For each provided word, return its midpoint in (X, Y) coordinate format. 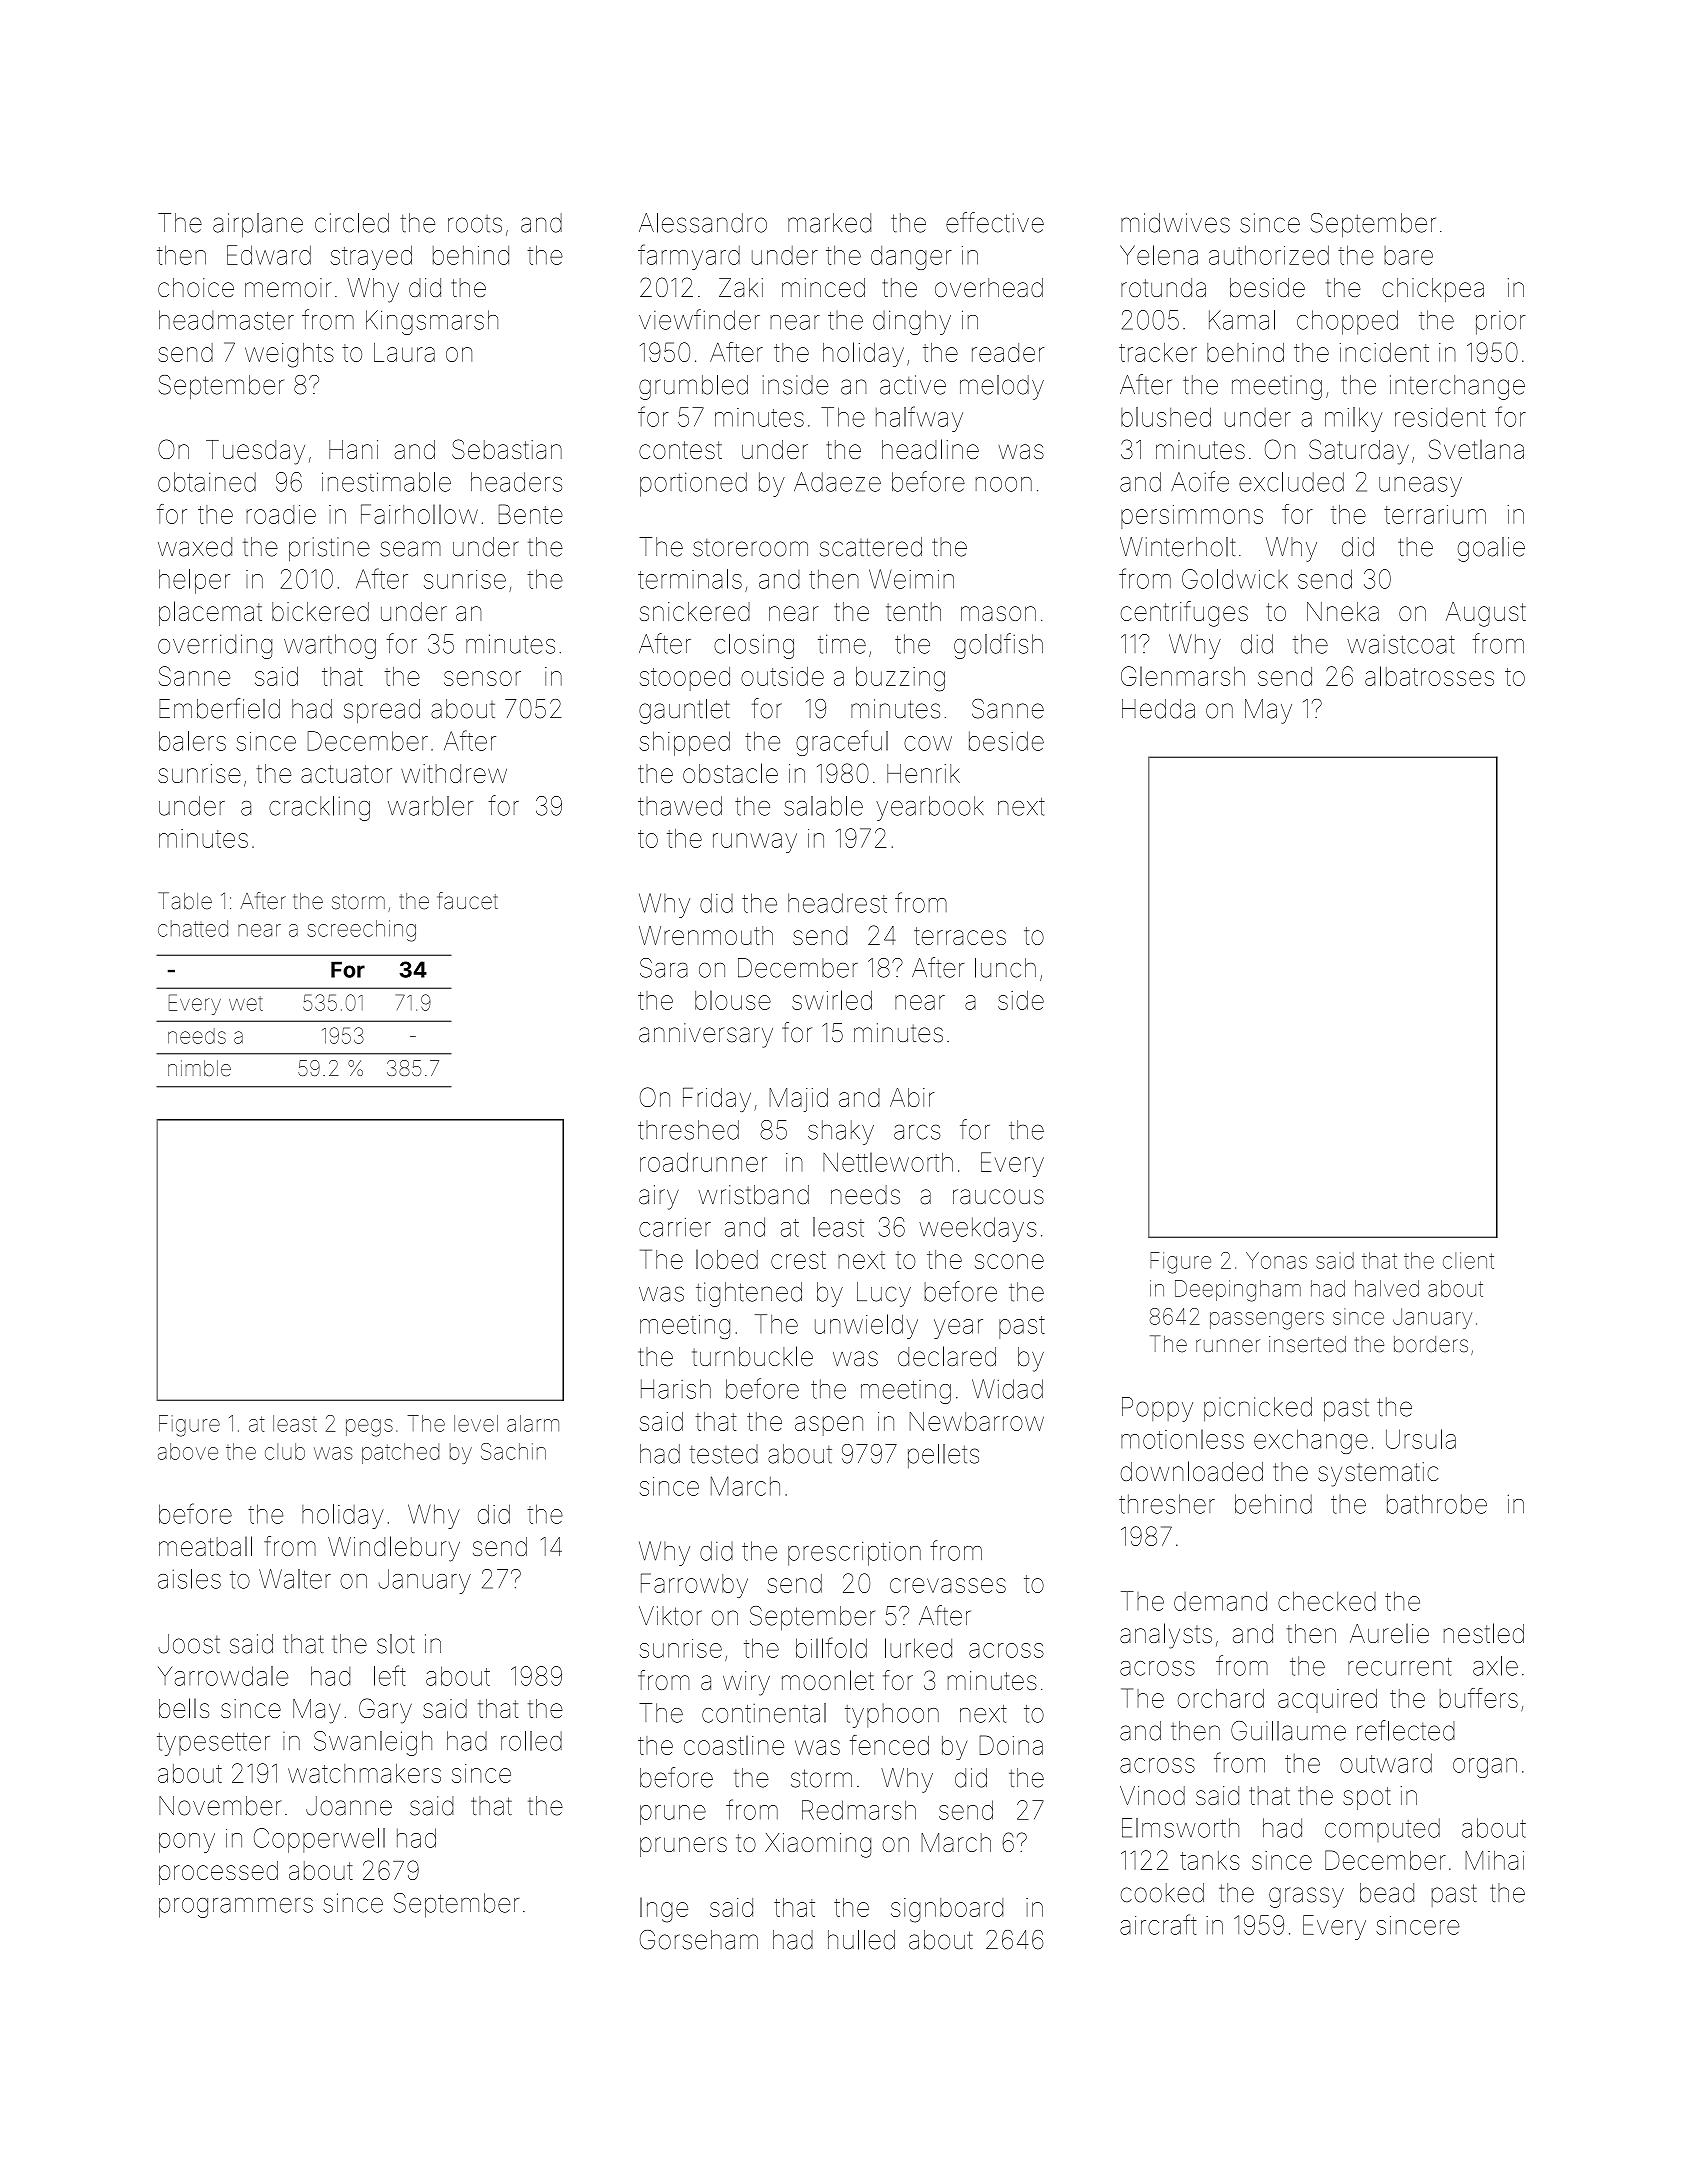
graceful (842, 743)
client (1468, 1260)
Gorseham (699, 1940)
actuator (346, 774)
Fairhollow (419, 514)
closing (754, 646)
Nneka (1343, 611)
